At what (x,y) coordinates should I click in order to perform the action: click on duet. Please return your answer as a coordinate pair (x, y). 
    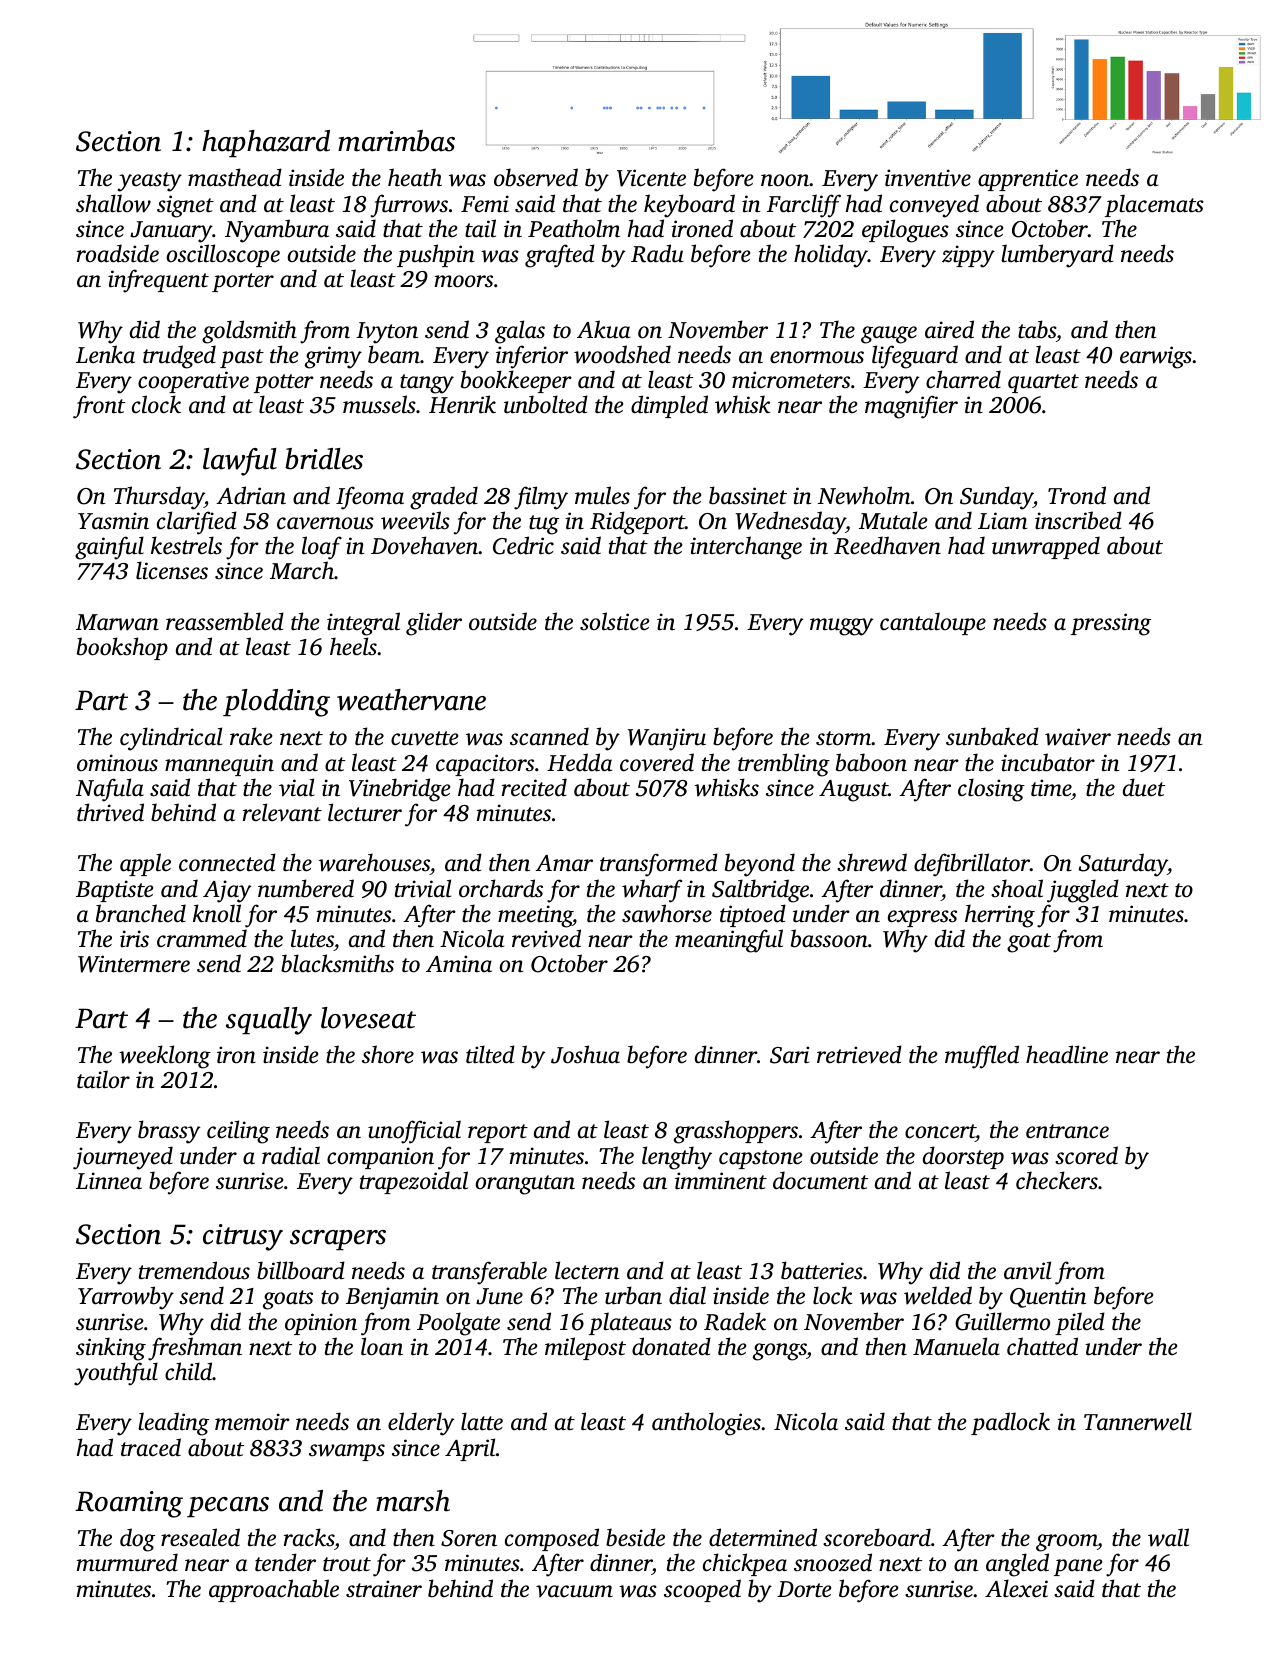
    Looking at the image, I should click on (1144, 787).
